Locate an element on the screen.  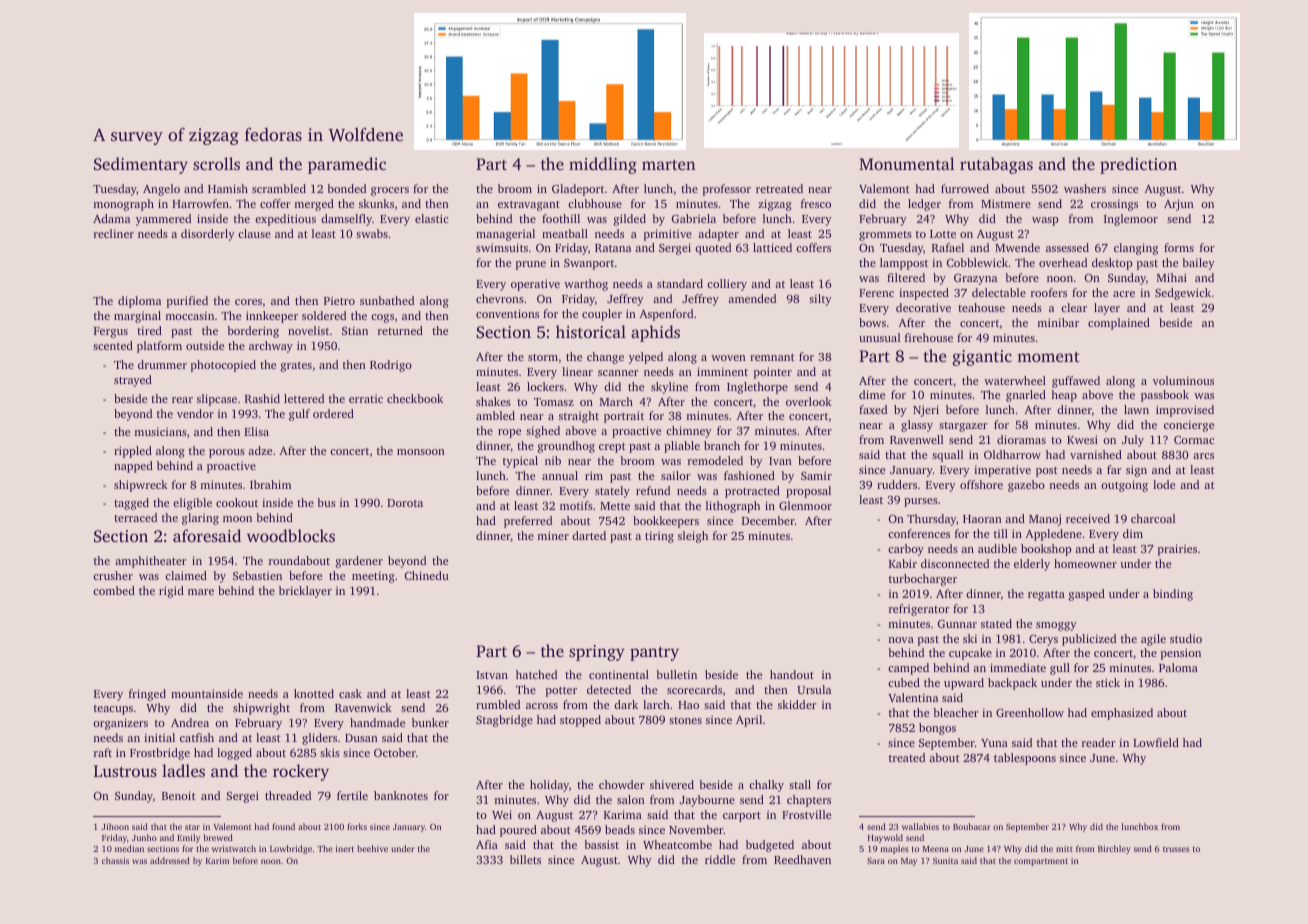
remnant is located at coordinates (772, 357).
